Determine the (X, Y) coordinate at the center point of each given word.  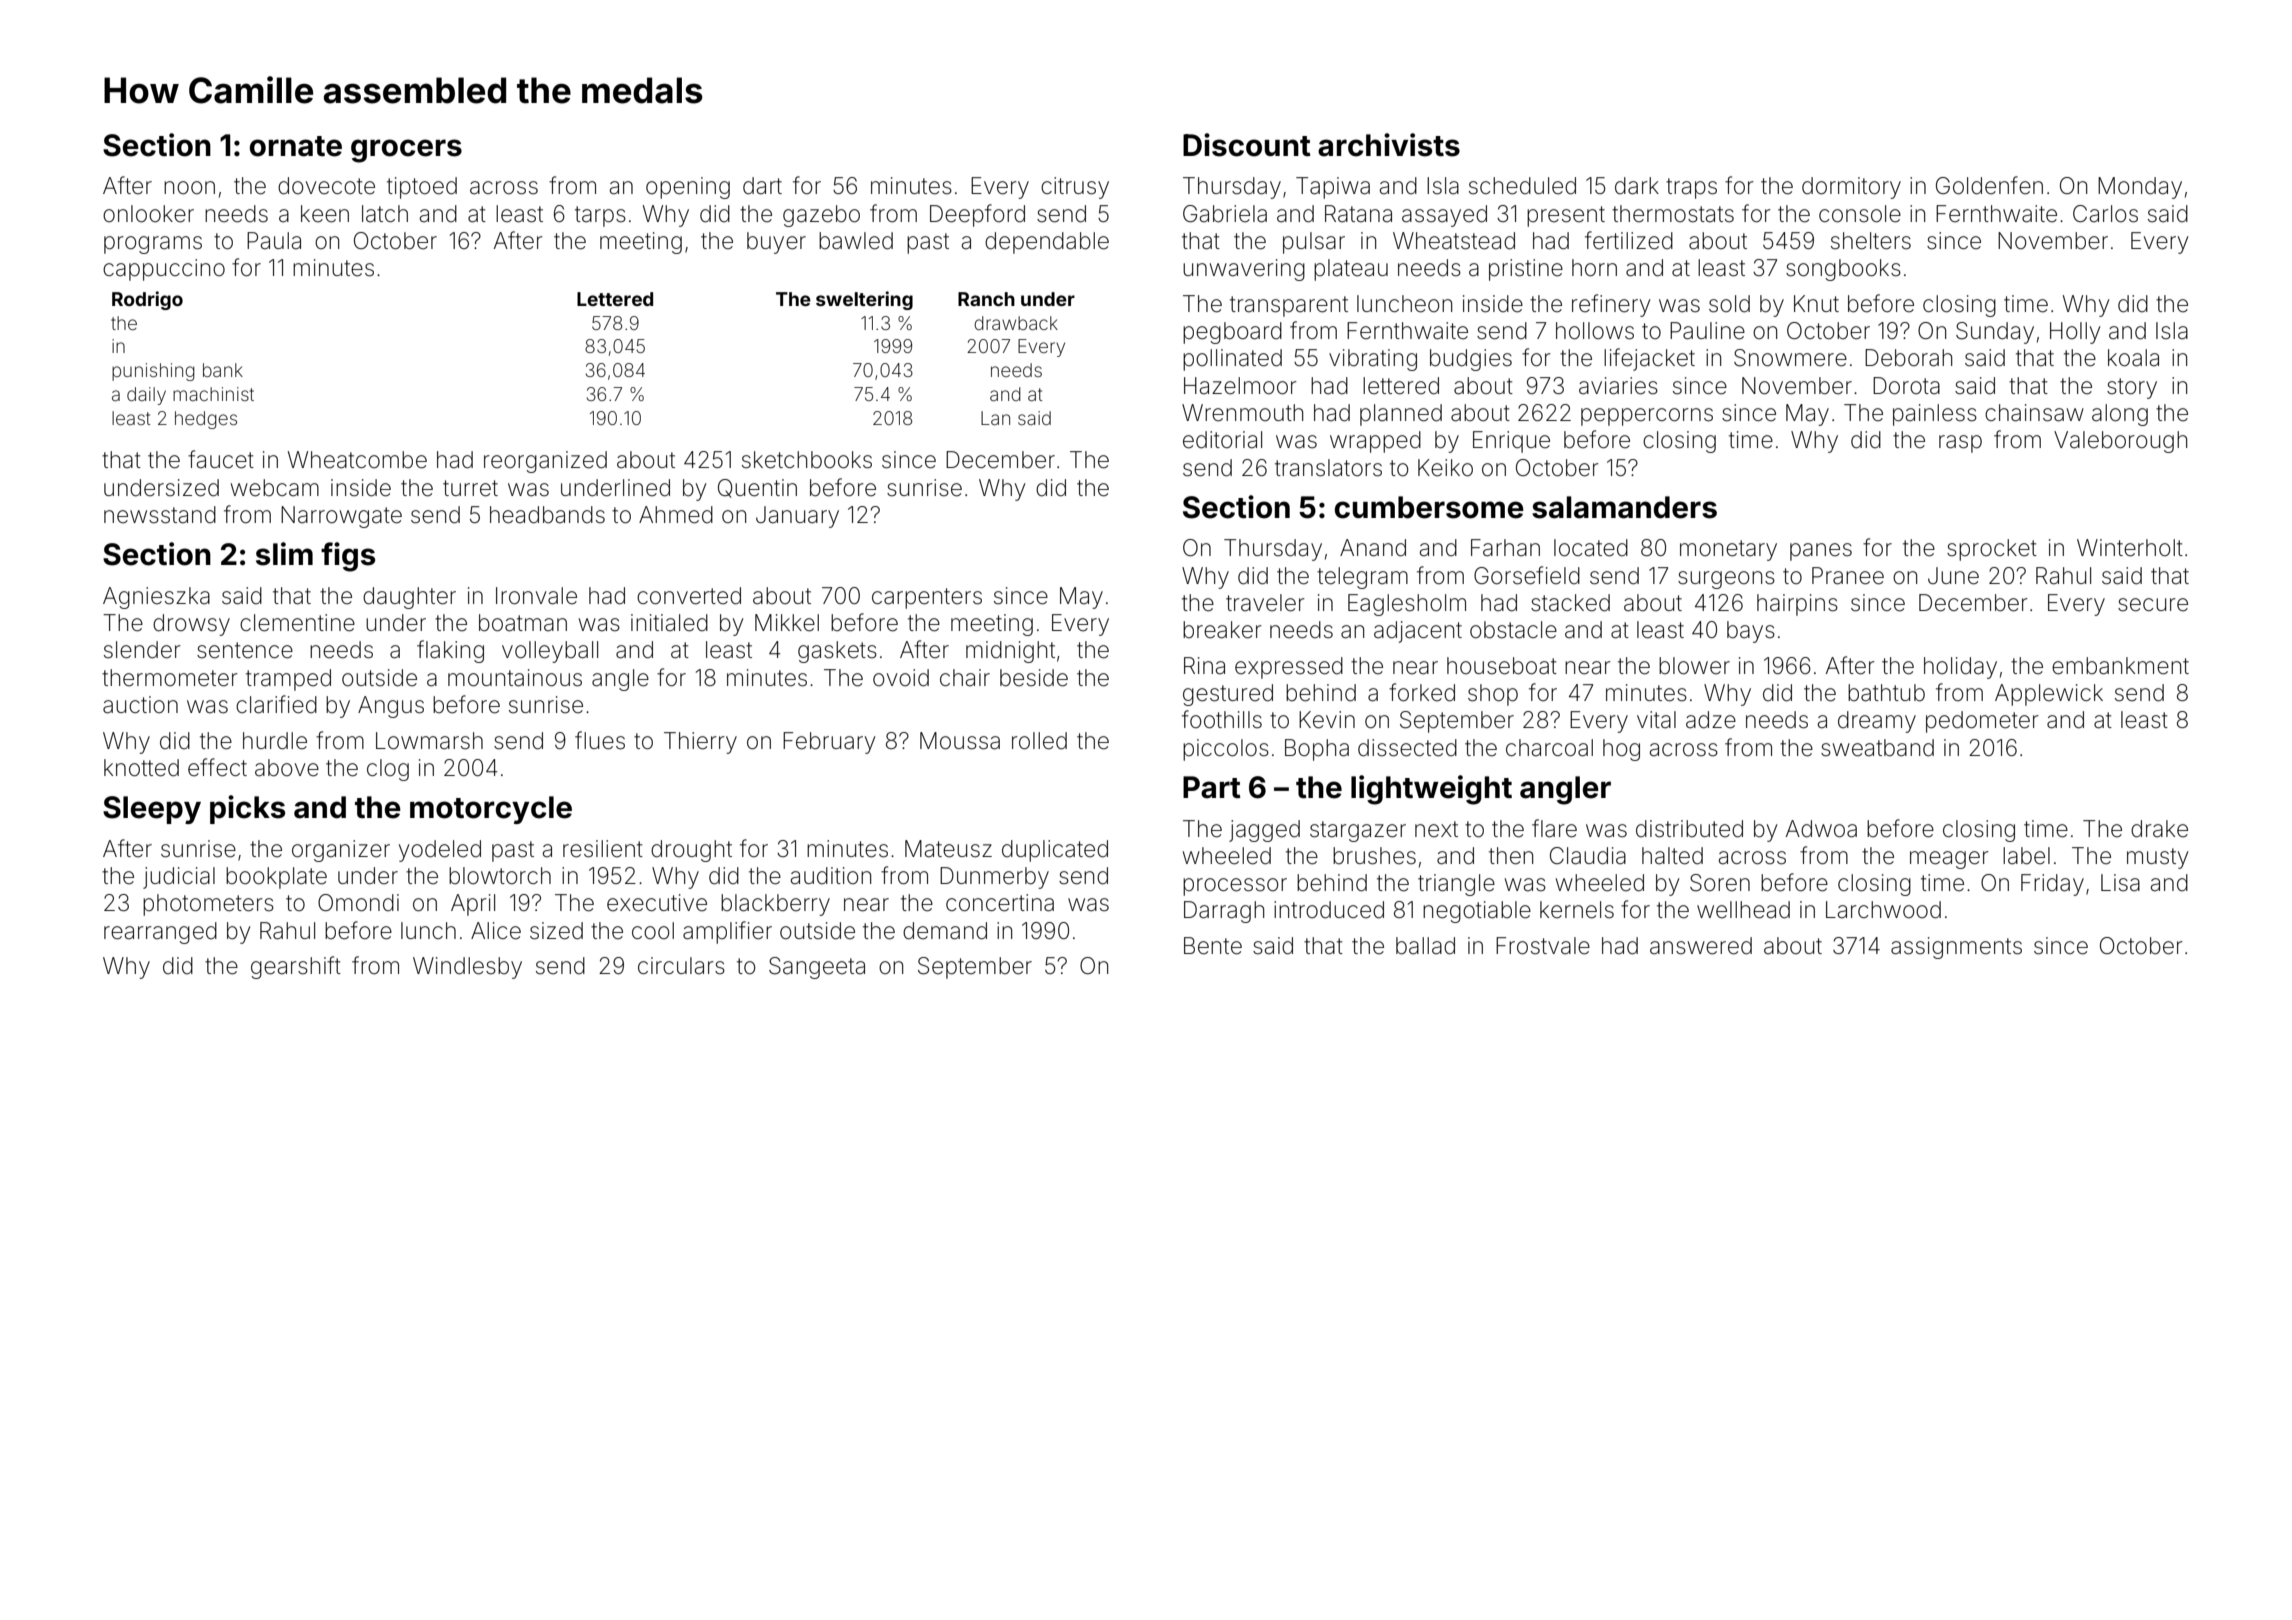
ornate (296, 146)
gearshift (296, 967)
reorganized (545, 462)
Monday (2140, 188)
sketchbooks (807, 460)
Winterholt (2130, 548)
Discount (1247, 145)
